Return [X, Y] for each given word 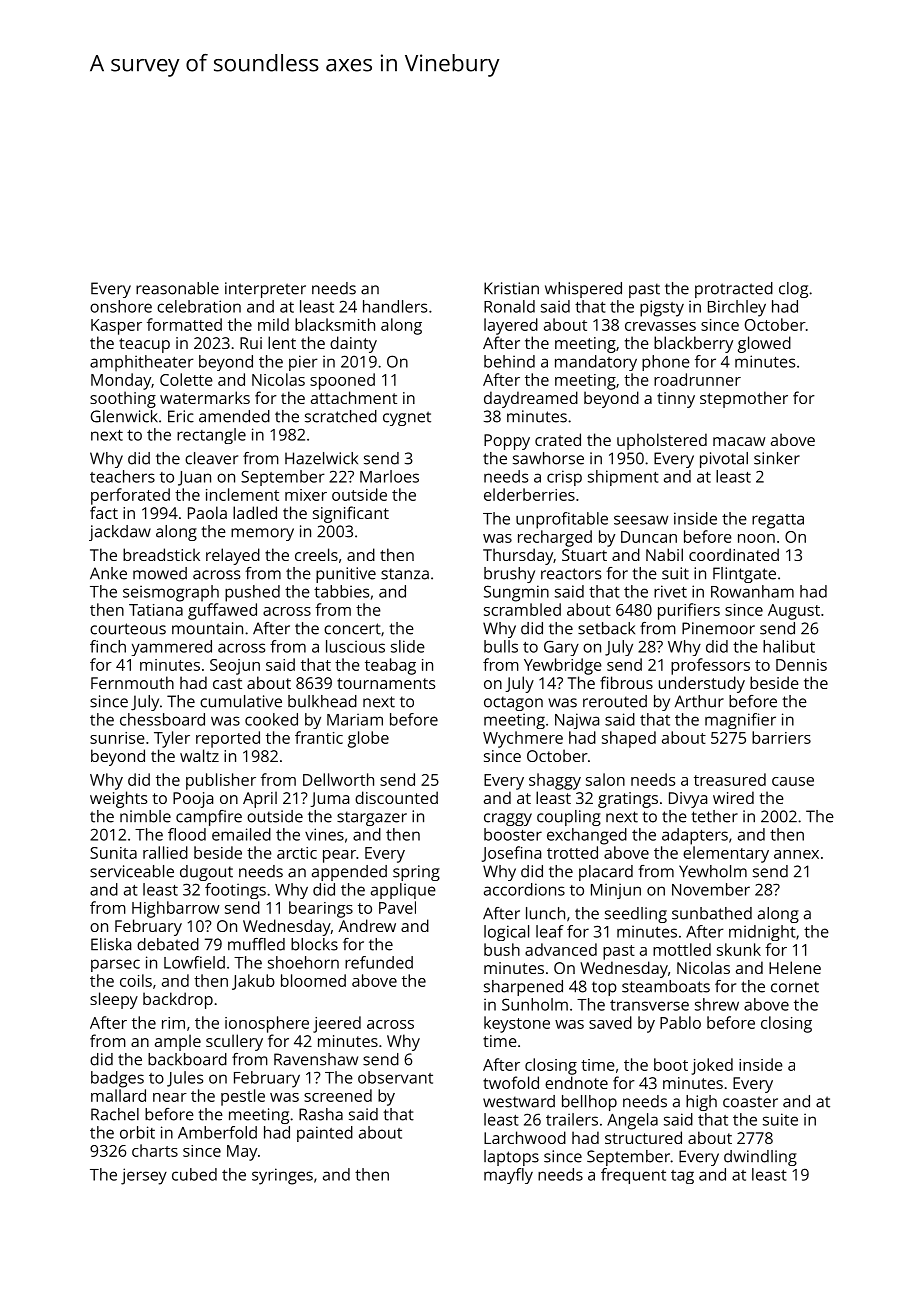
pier [303, 363]
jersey [144, 1176]
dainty [353, 344]
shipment [623, 478]
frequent [633, 1176]
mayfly [508, 1176]
